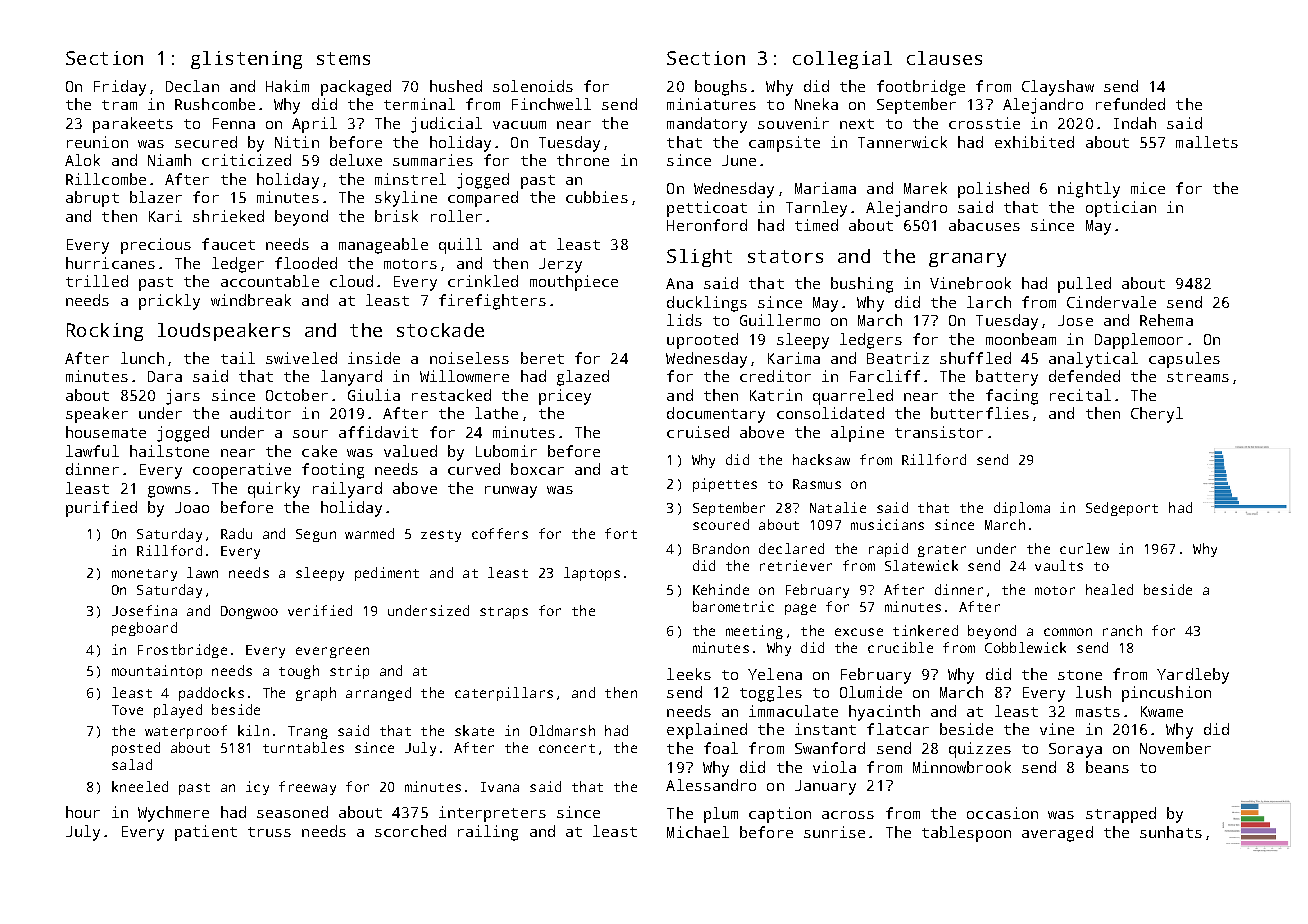  What do you see at coordinates (1193, 676) in the document?
I see `Yardleby` at bounding box center [1193, 676].
